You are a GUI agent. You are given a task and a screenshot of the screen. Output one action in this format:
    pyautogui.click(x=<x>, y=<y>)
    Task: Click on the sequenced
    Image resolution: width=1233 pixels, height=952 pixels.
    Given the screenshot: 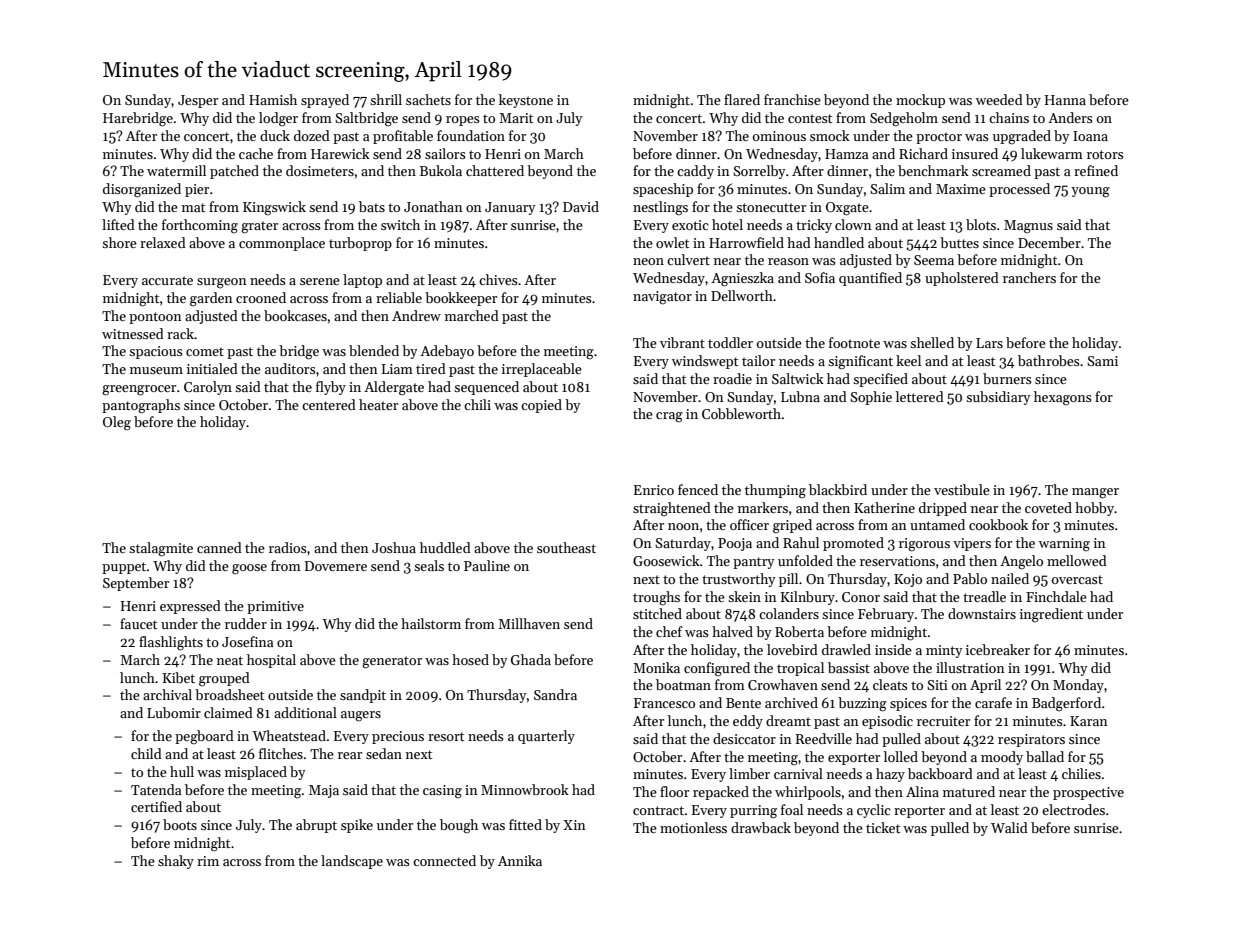 What is the action you would take?
    pyautogui.click(x=486, y=388)
